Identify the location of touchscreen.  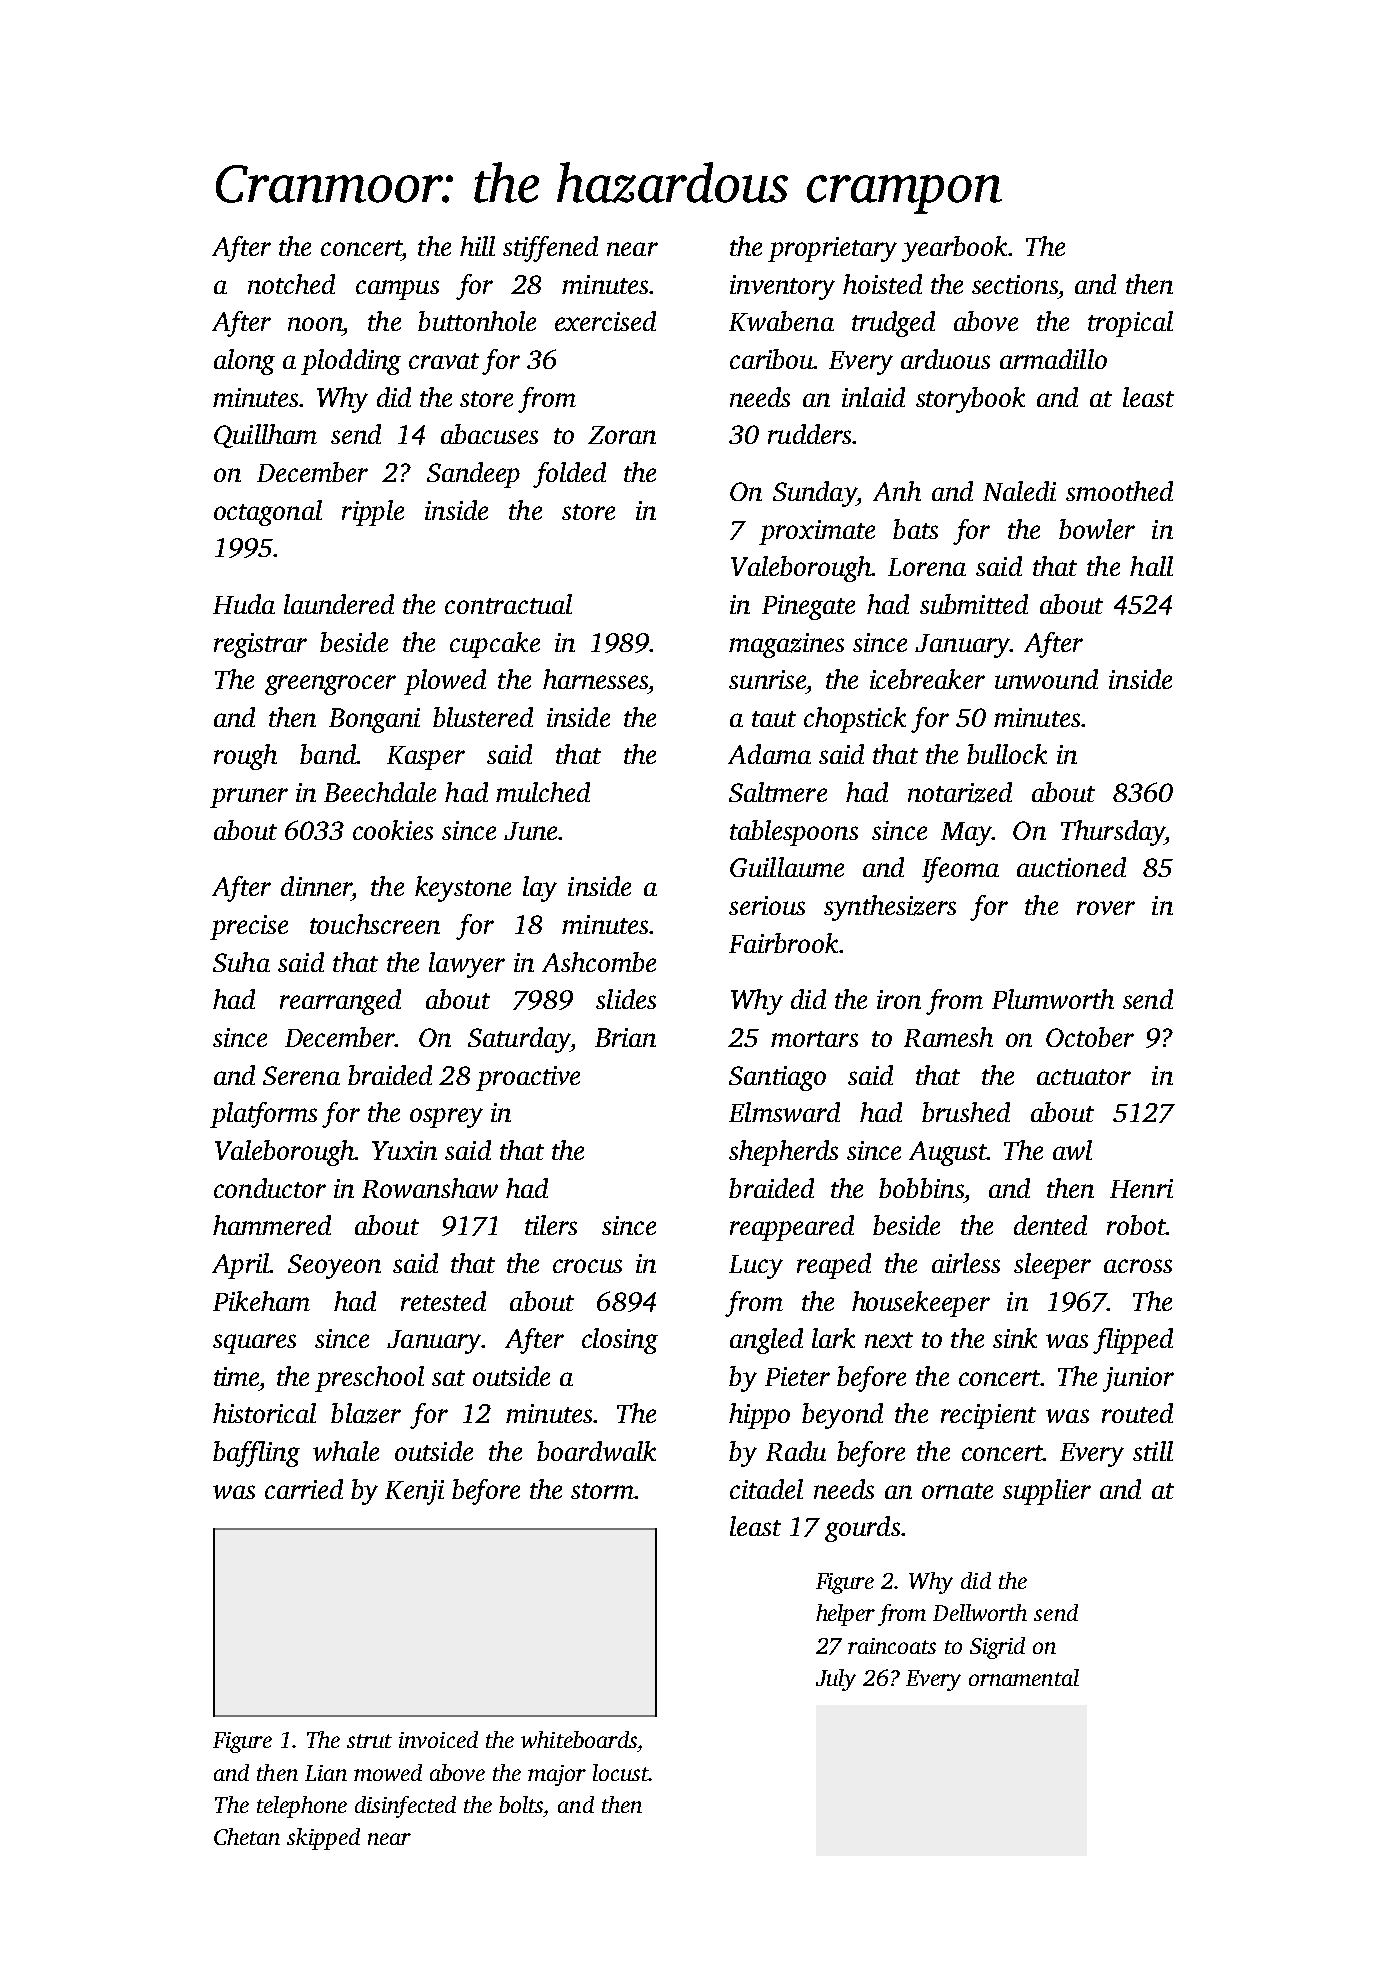
(375, 924).
